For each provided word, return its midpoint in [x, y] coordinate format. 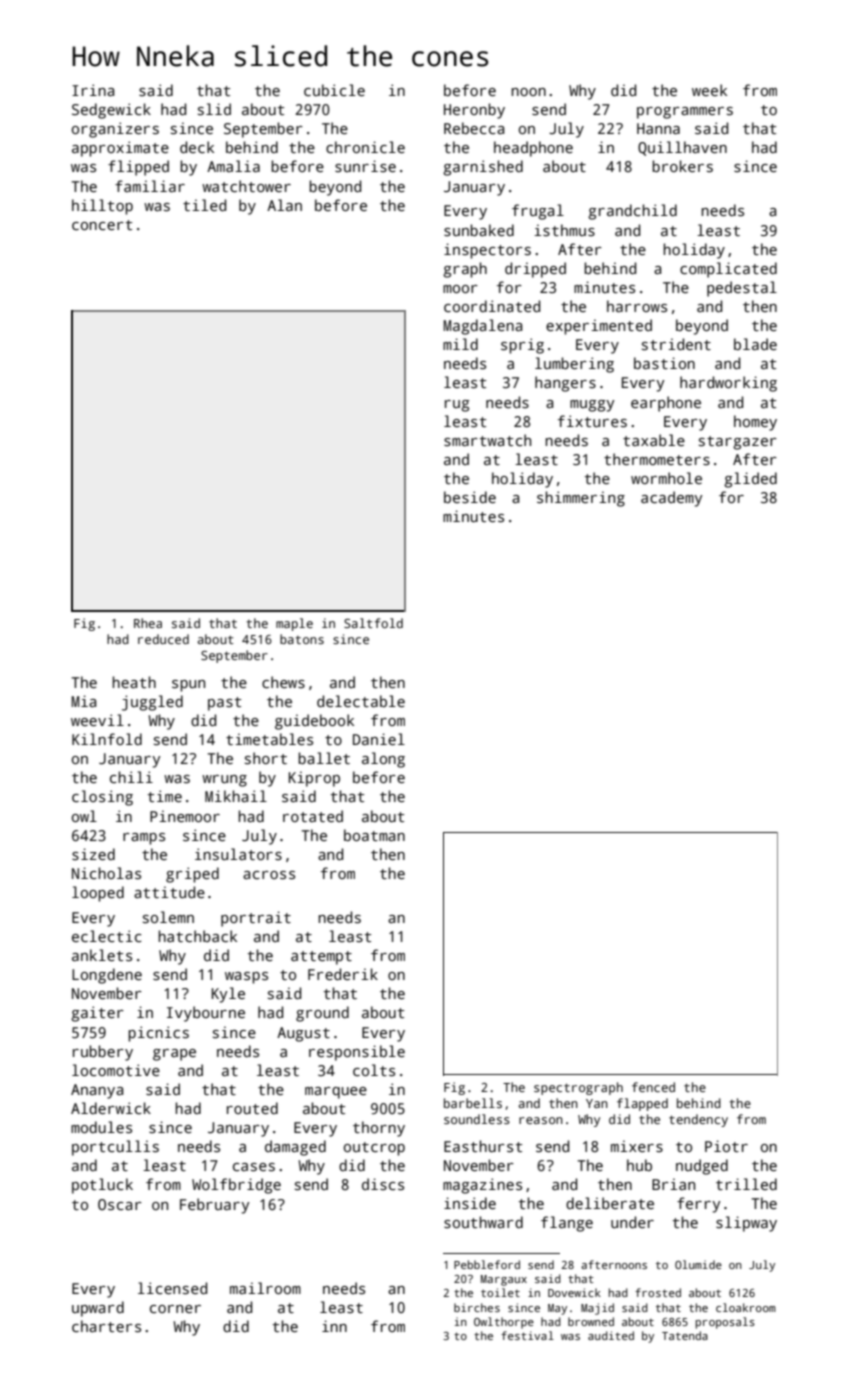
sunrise [365, 166]
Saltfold [373, 623]
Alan [284, 205]
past [224, 704]
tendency [698, 1120]
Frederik [343, 974]
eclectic [107, 936]
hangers [565, 384]
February [214, 1206]
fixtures [592, 421]
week [709, 90]
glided [750, 480]
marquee [336, 1093]
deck [197, 147]
